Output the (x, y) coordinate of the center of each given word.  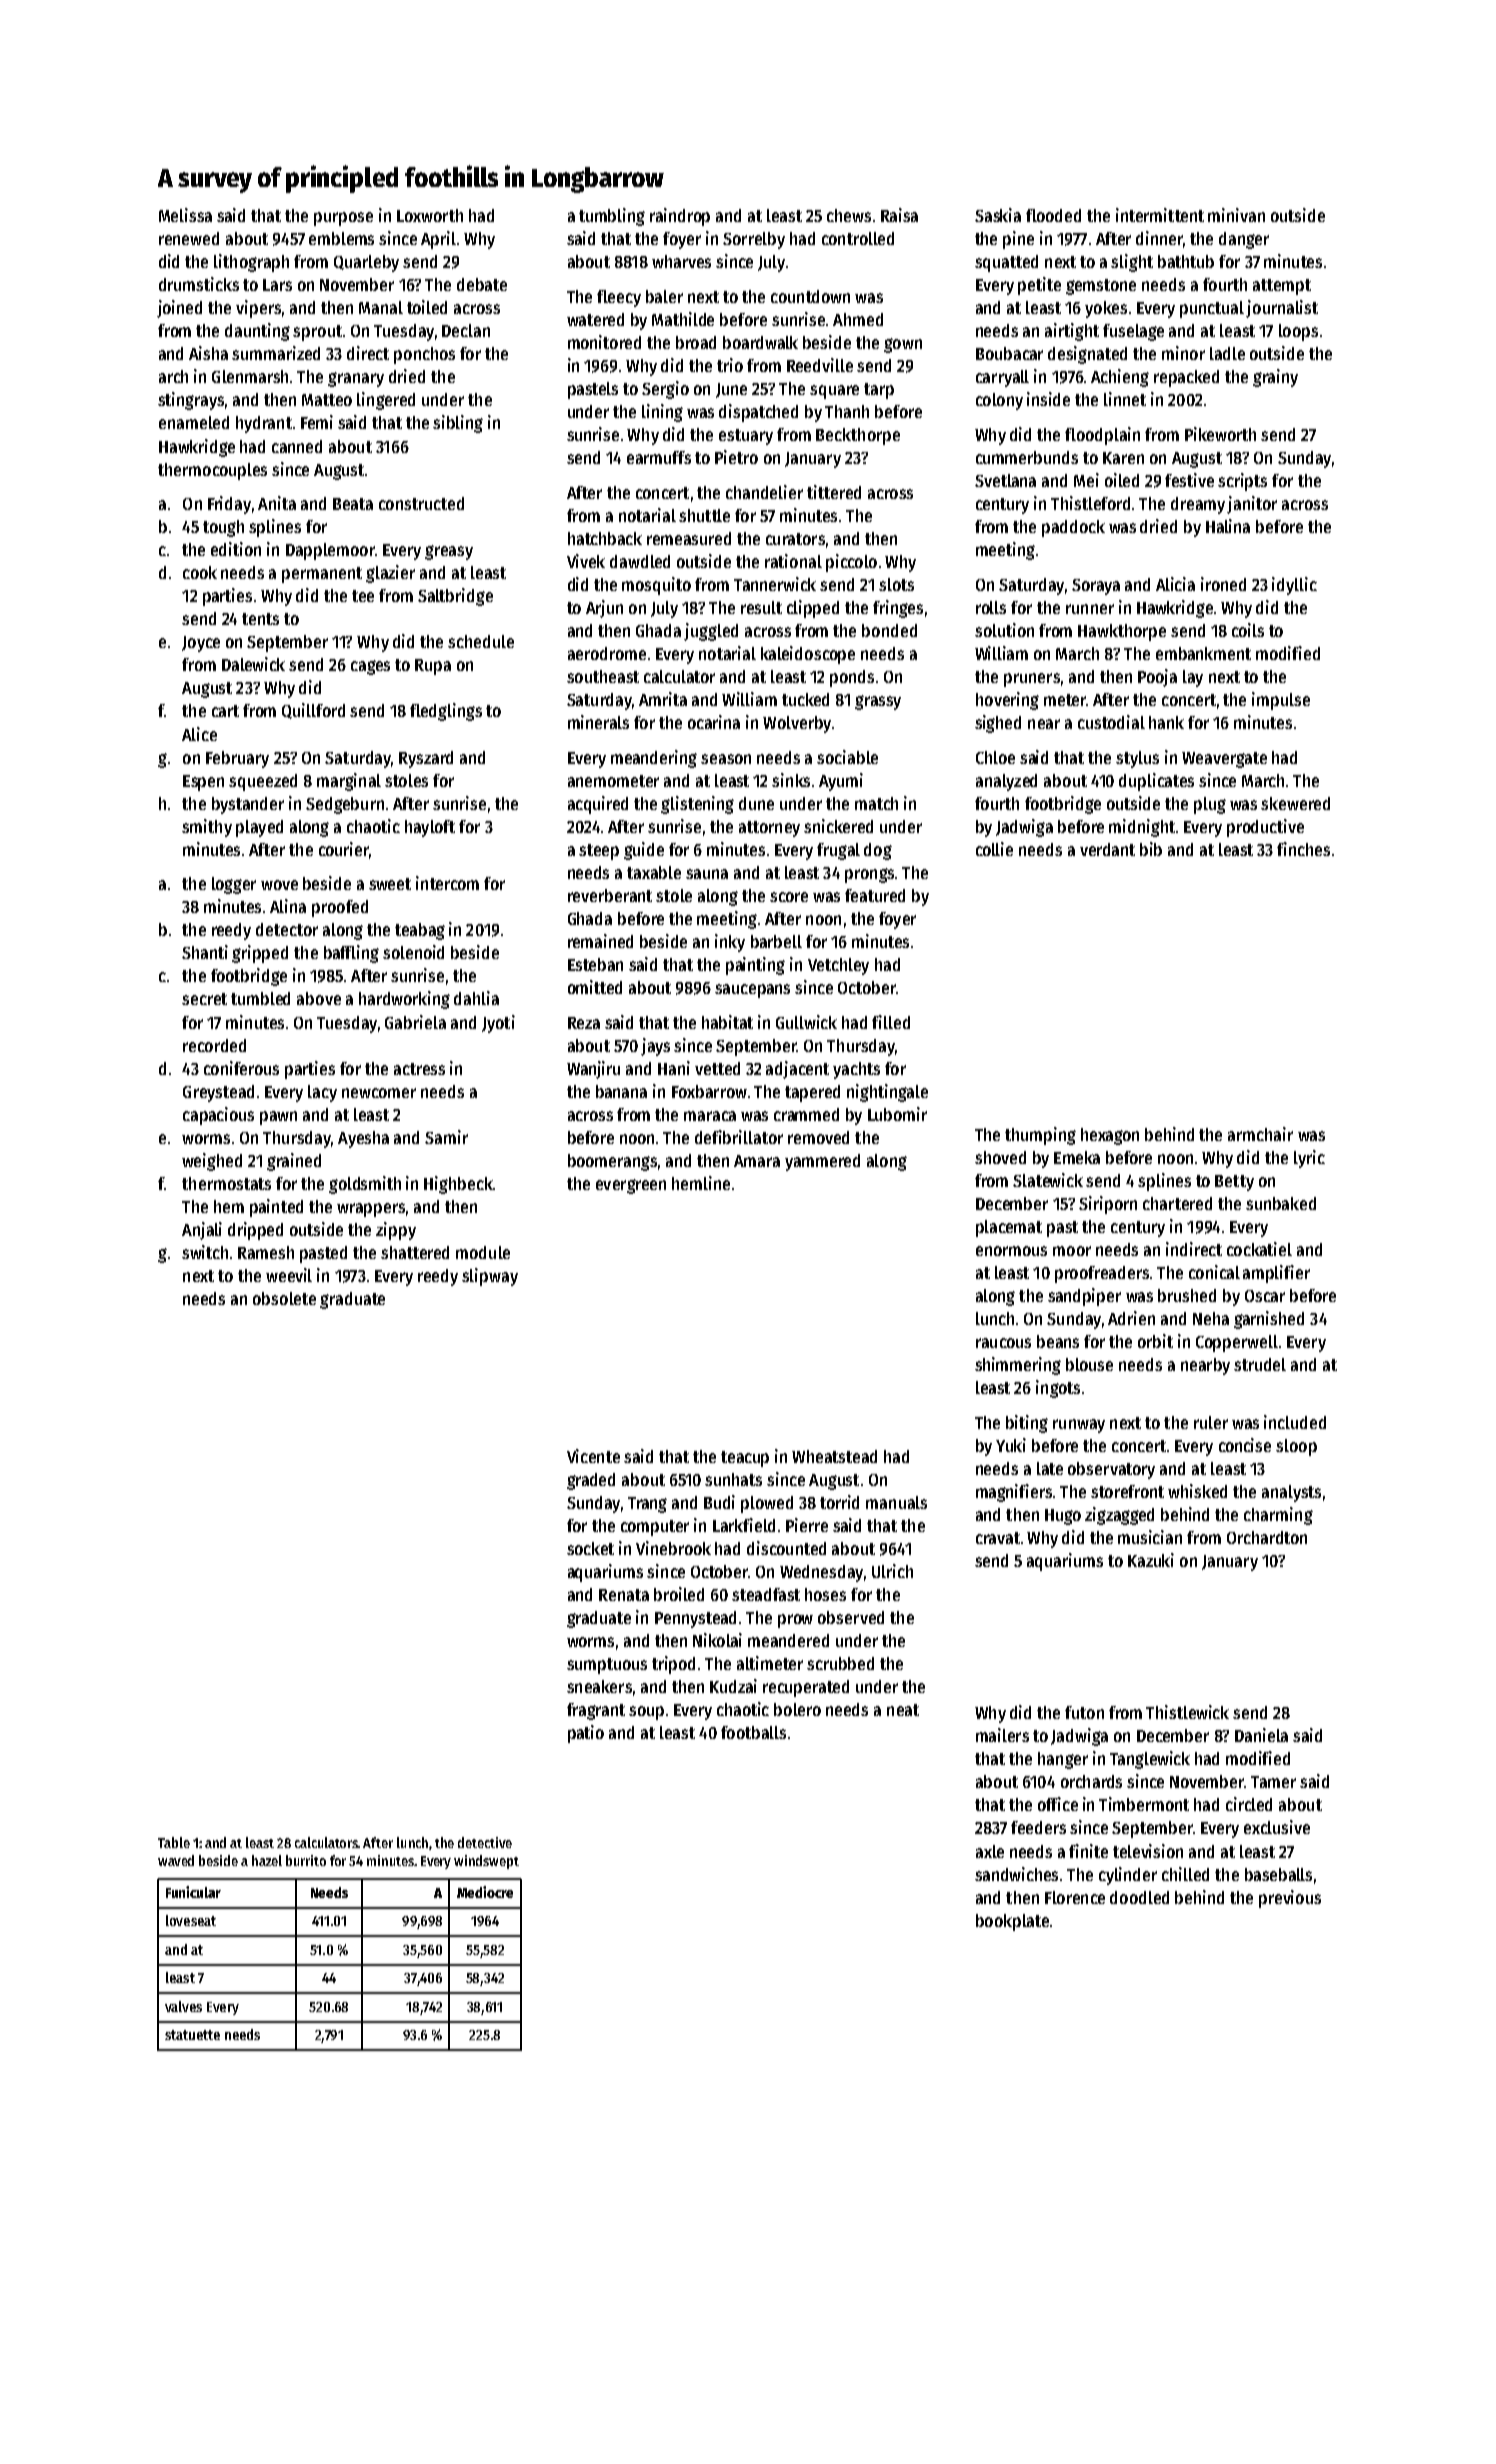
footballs (753, 1732)
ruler (1211, 1422)
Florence (1075, 1897)
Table (174, 1842)
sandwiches (1016, 1874)
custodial (1111, 722)
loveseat (191, 1920)
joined (179, 309)
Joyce (201, 644)
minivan (1236, 215)
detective (485, 1842)
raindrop (680, 217)
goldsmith (365, 1185)
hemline (701, 1183)
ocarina (714, 722)
